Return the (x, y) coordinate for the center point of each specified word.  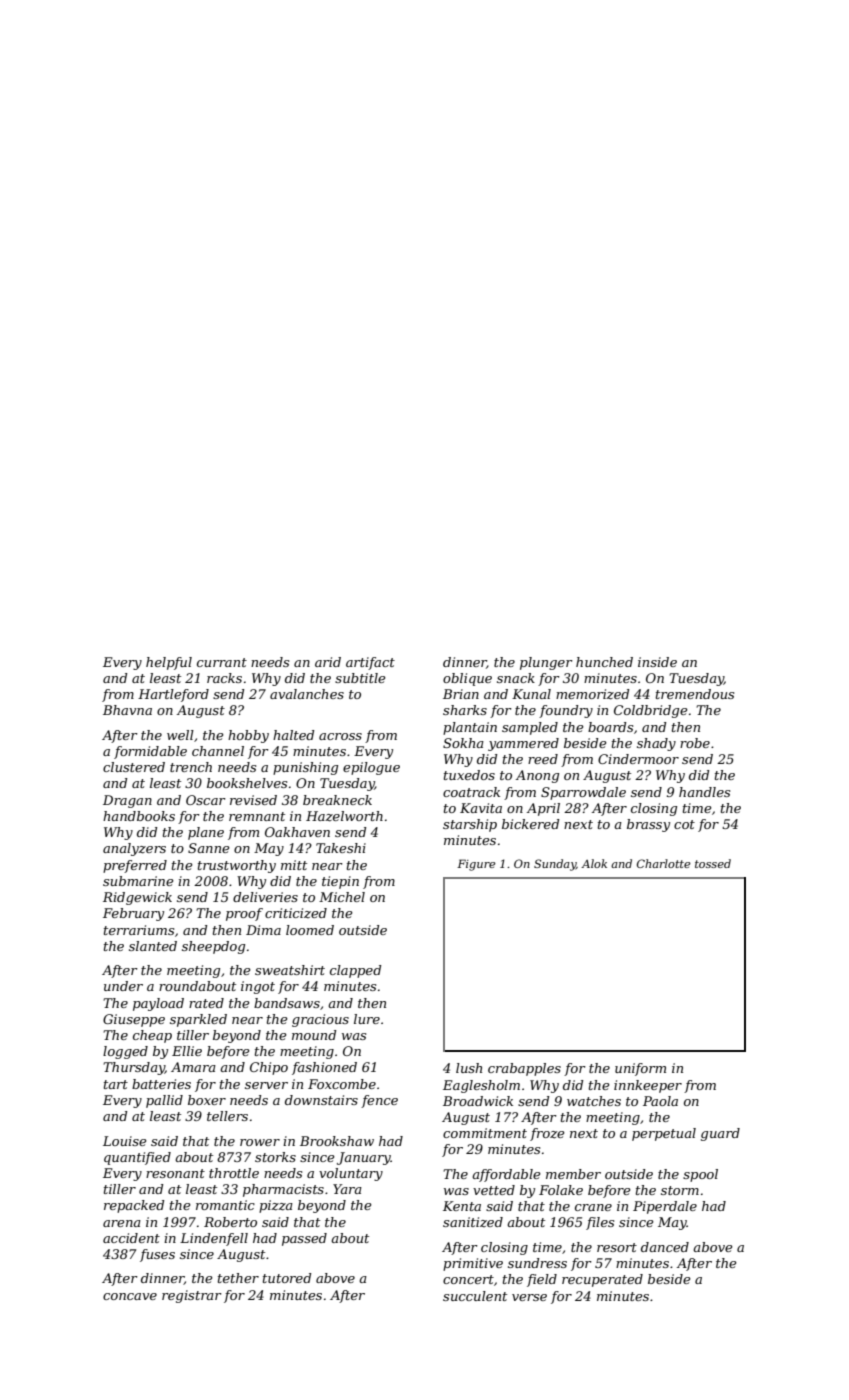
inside (657, 662)
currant (222, 662)
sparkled (198, 1020)
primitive (473, 1264)
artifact (370, 663)
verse (529, 1297)
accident (131, 1238)
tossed (713, 863)
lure (367, 1019)
